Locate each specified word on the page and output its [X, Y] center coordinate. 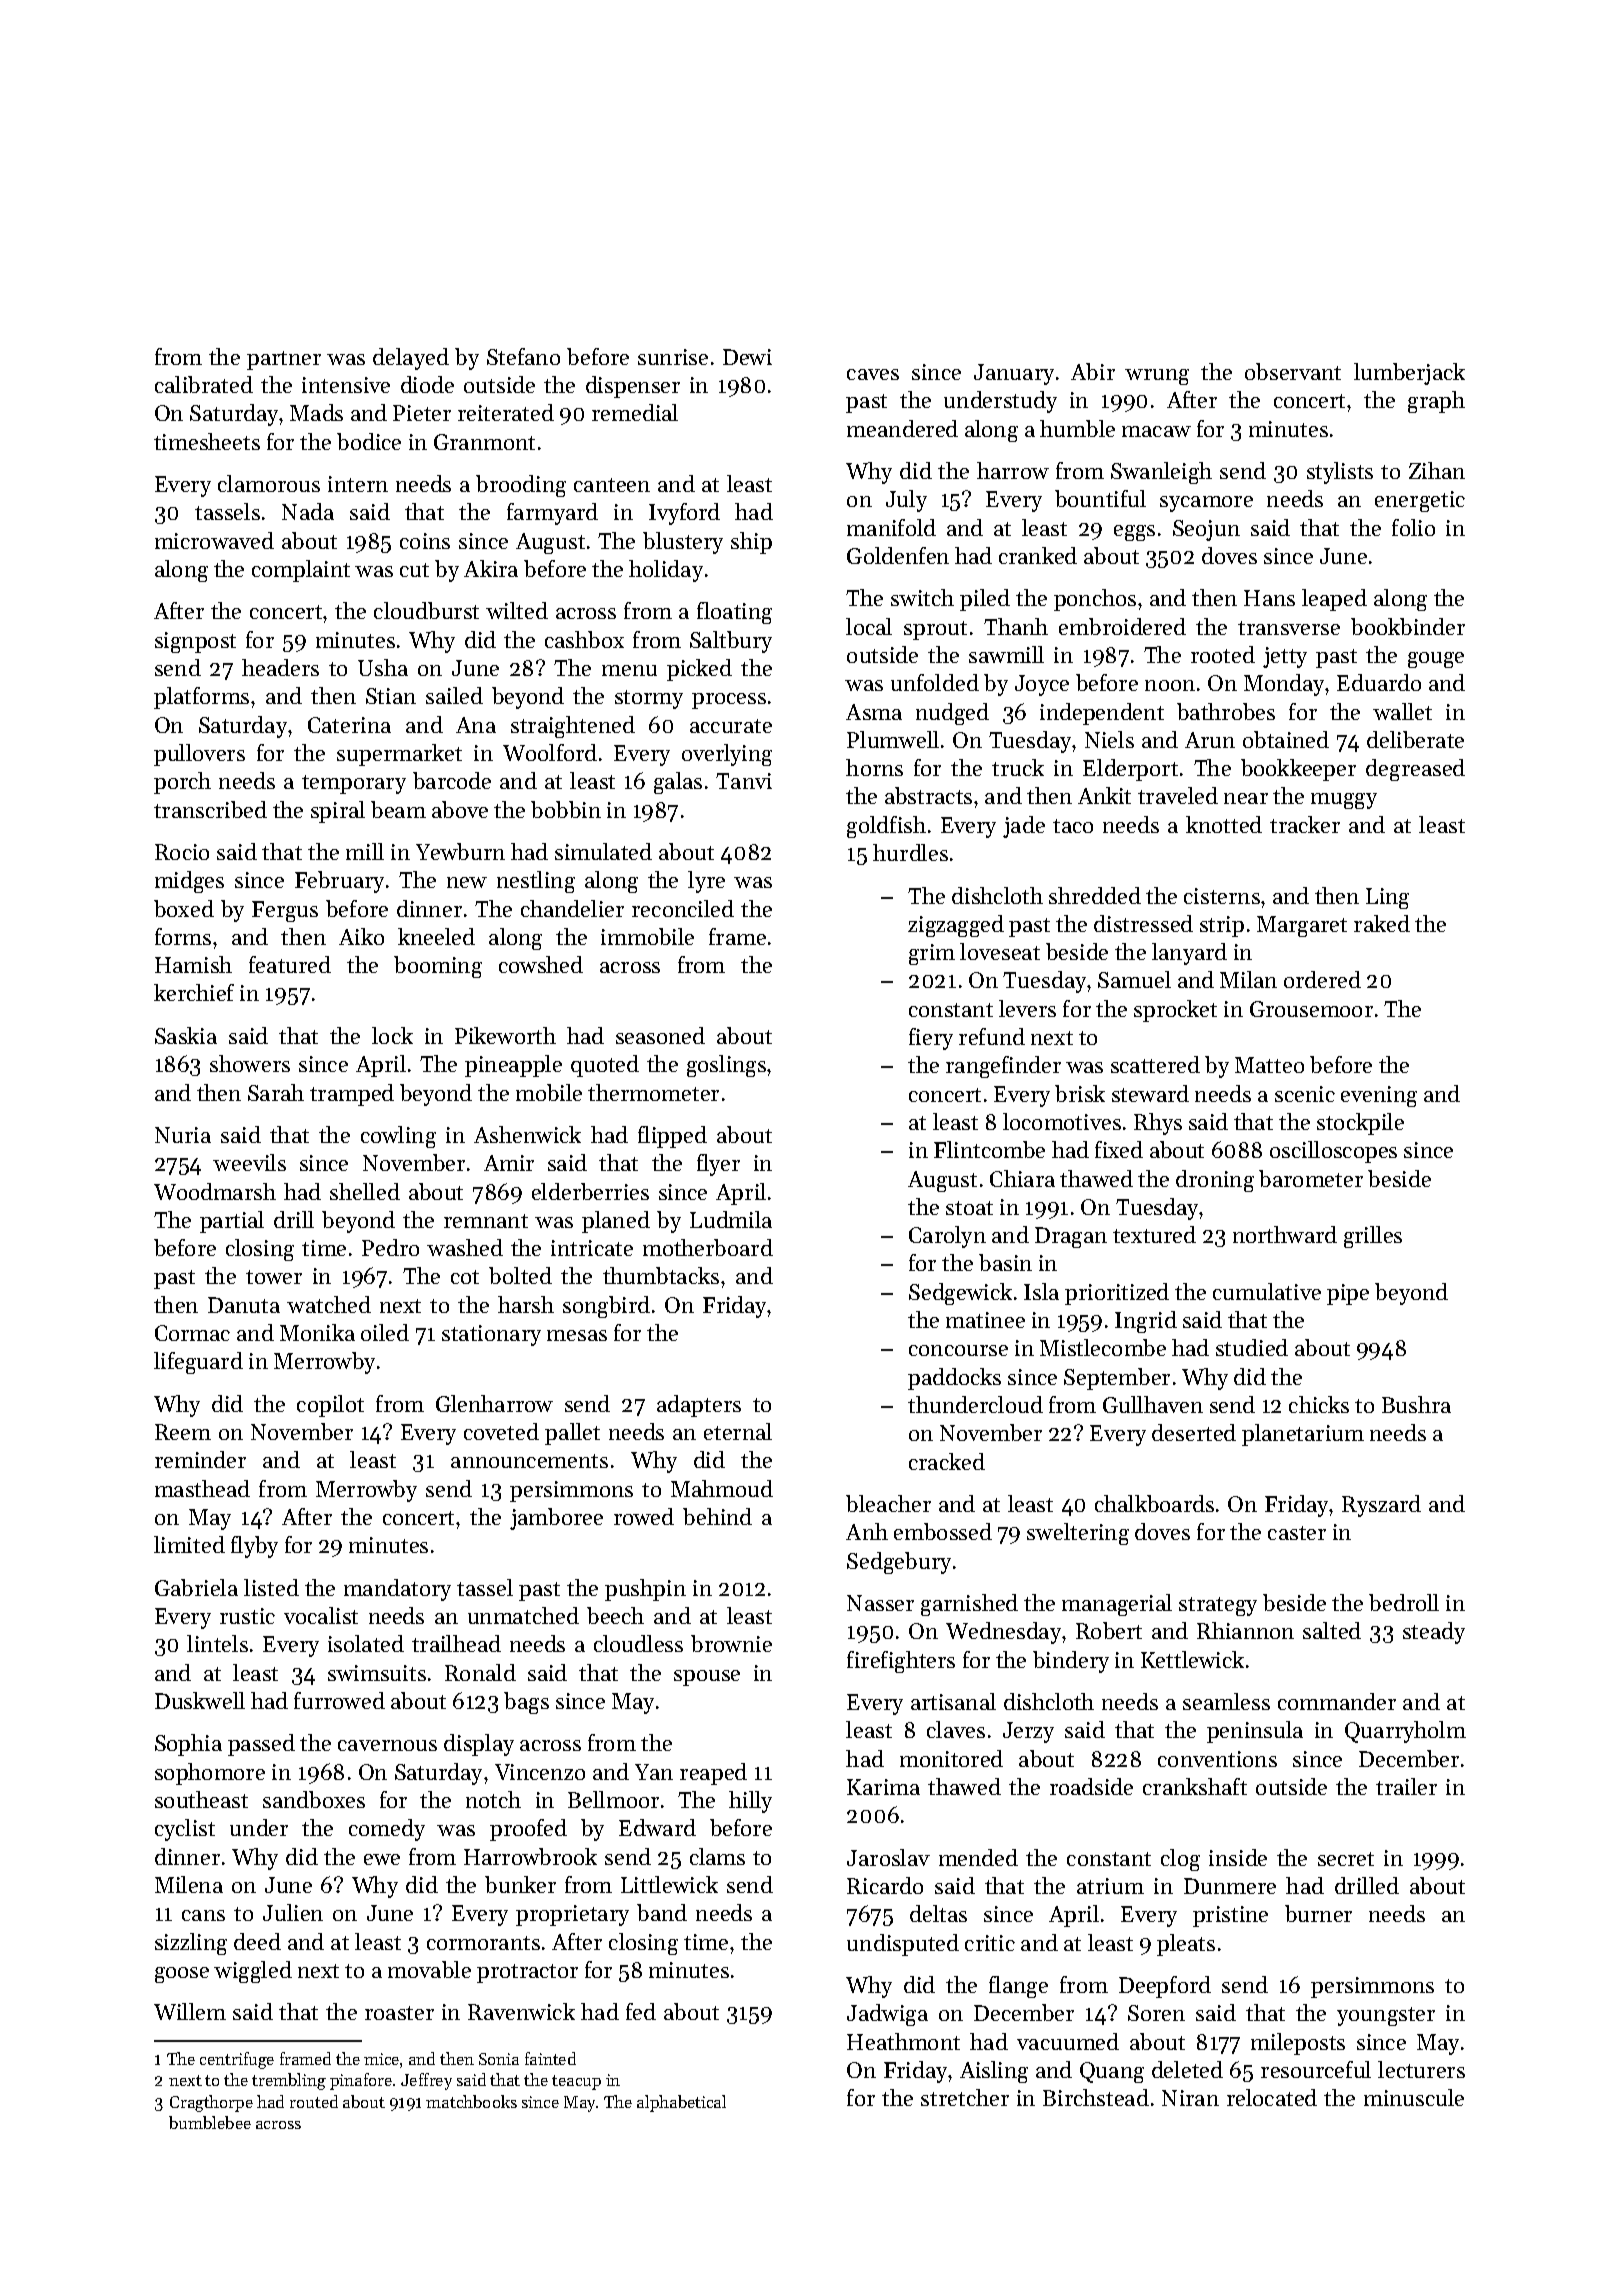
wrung [1157, 377]
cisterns [1222, 896]
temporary [354, 784]
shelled [365, 1191]
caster [1297, 1533]
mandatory [397, 1590]
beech [615, 1615]
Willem [190, 2011]
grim [932, 954]
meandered [902, 428]
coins [425, 541]
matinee [985, 1320]
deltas [938, 1913]
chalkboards [1154, 1503]
